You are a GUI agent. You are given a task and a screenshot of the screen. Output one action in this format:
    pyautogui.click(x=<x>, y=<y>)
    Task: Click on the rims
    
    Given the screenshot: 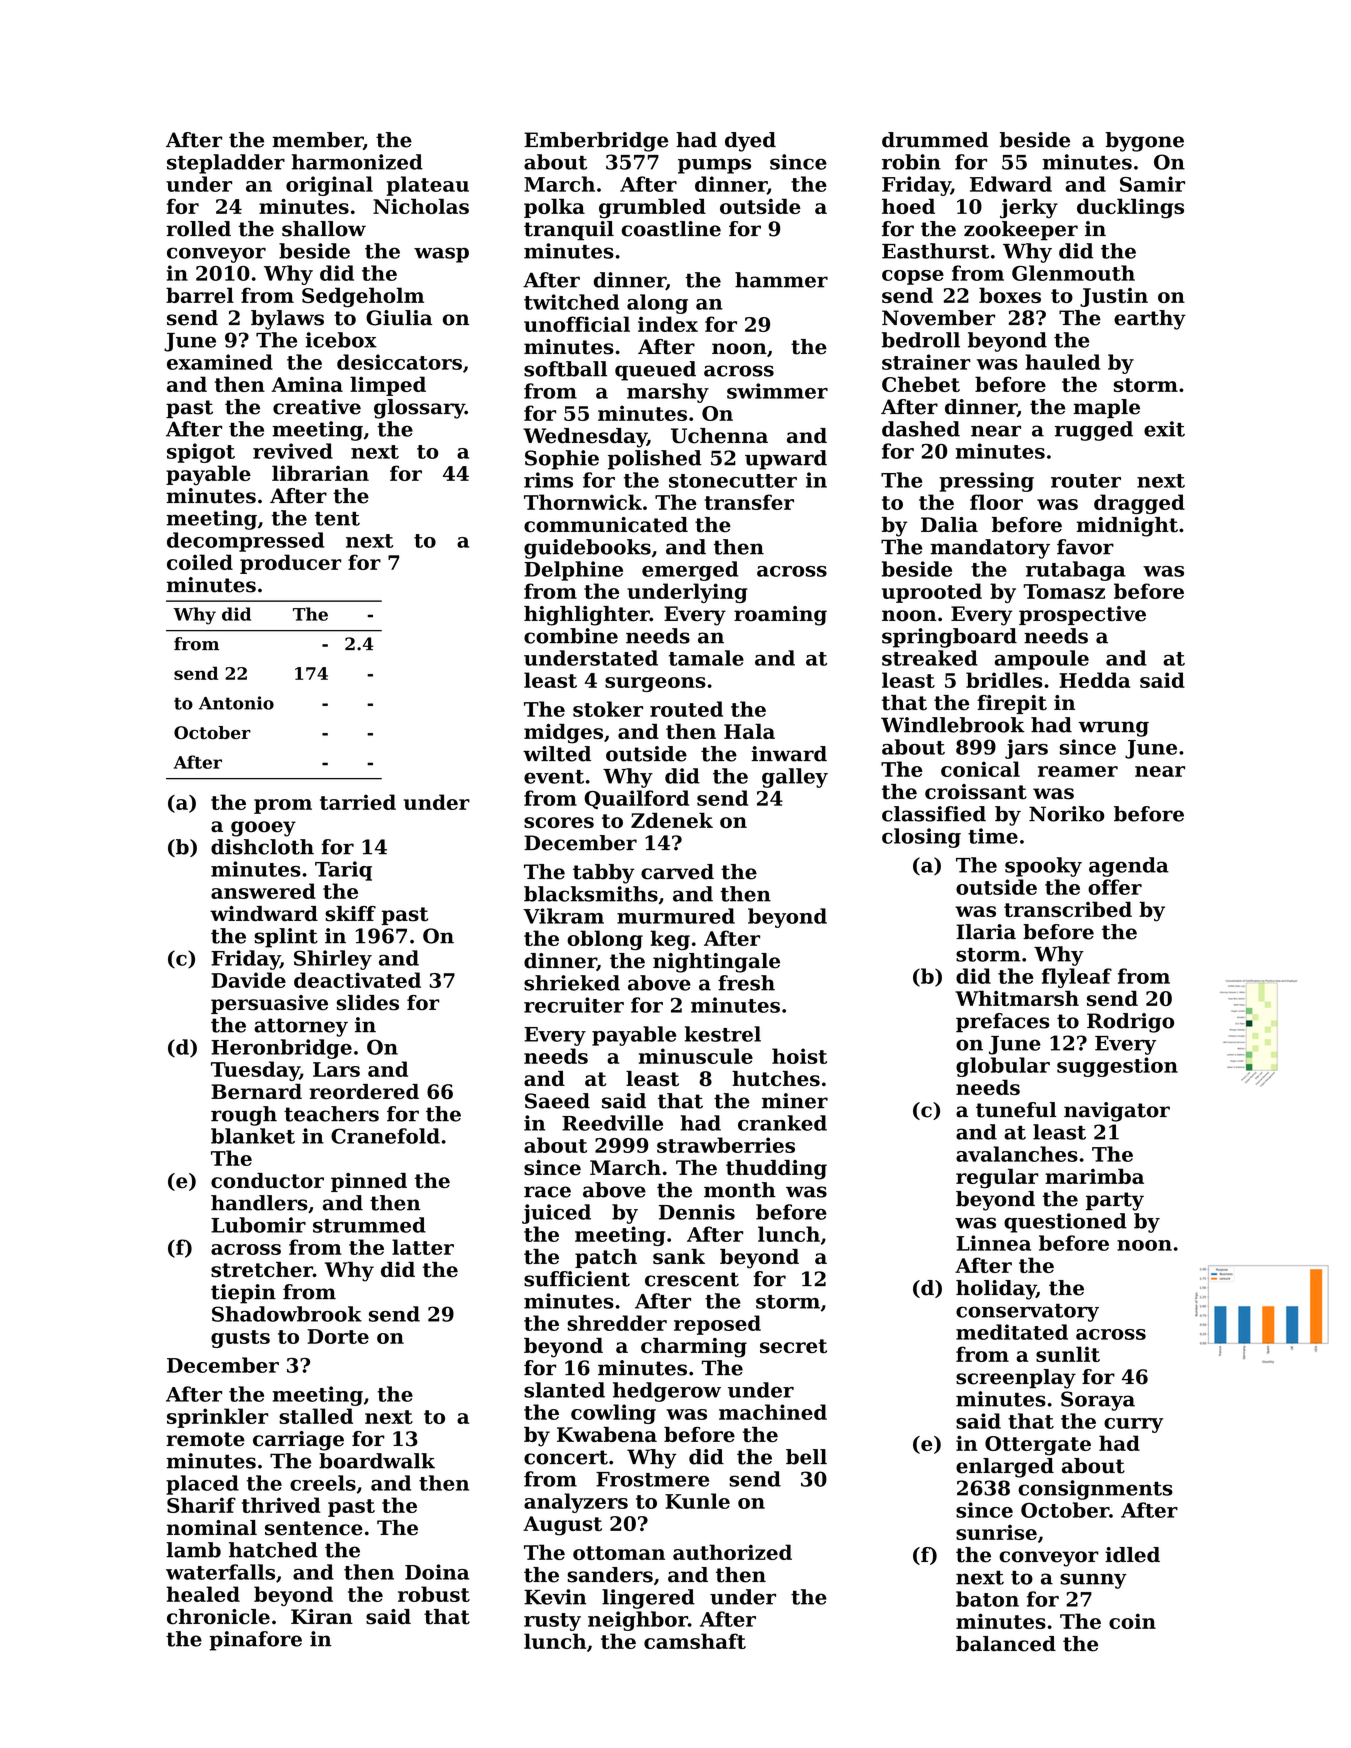 What is the action you would take?
    pyautogui.click(x=548, y=480)
